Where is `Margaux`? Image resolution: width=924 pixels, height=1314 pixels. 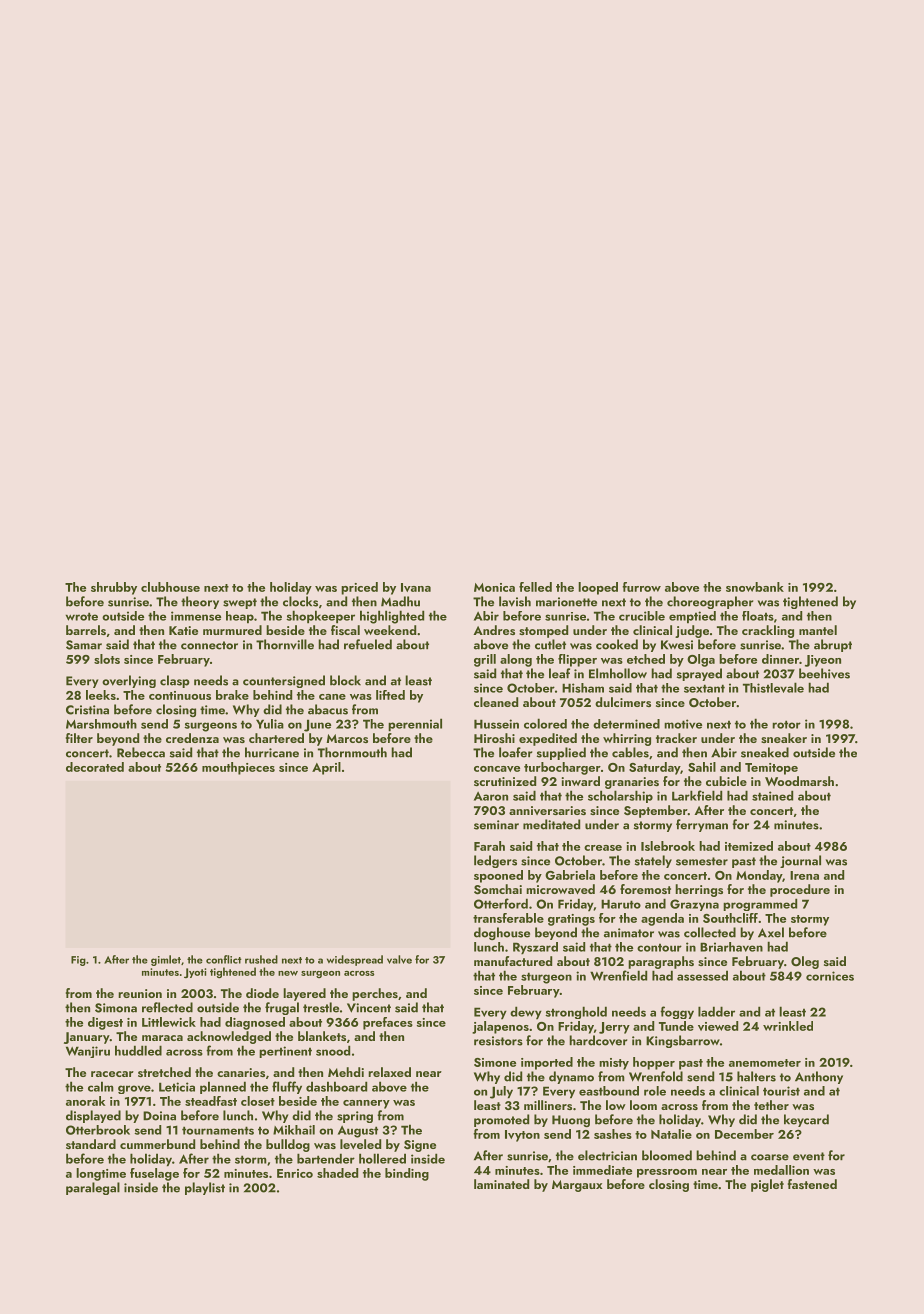
Margaux is located at coordinates (577, 1186).
